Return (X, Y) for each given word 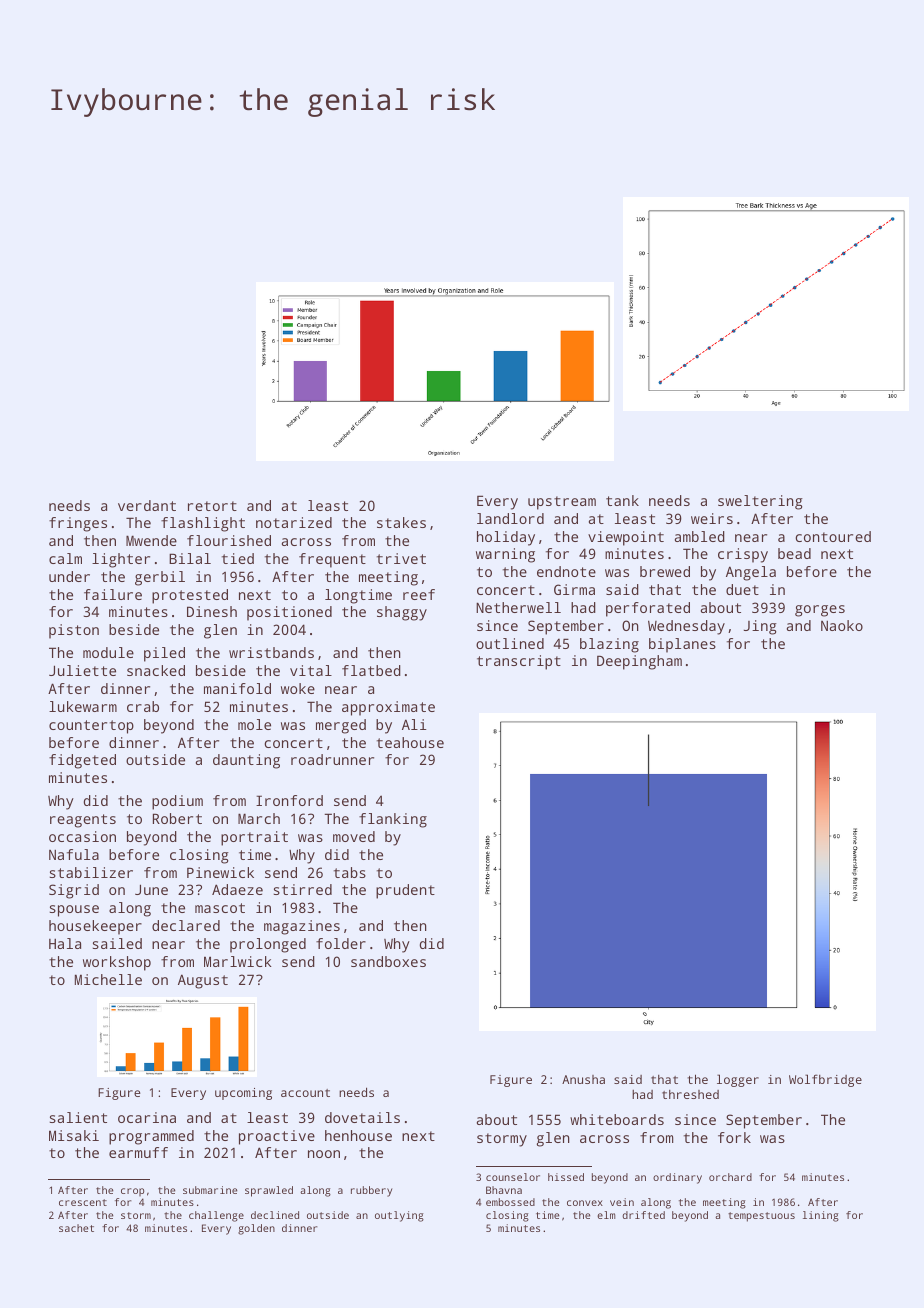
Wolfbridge (825, 1080)
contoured (833, 536)
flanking (393, 820)
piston (74, 631)
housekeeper (95, 927)
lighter (121, 560)
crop (132, 1192)
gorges (820, 611)
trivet (401, 558)
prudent (405, 891)
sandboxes (388, 961)
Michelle (108, 979)
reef (419, 594)
